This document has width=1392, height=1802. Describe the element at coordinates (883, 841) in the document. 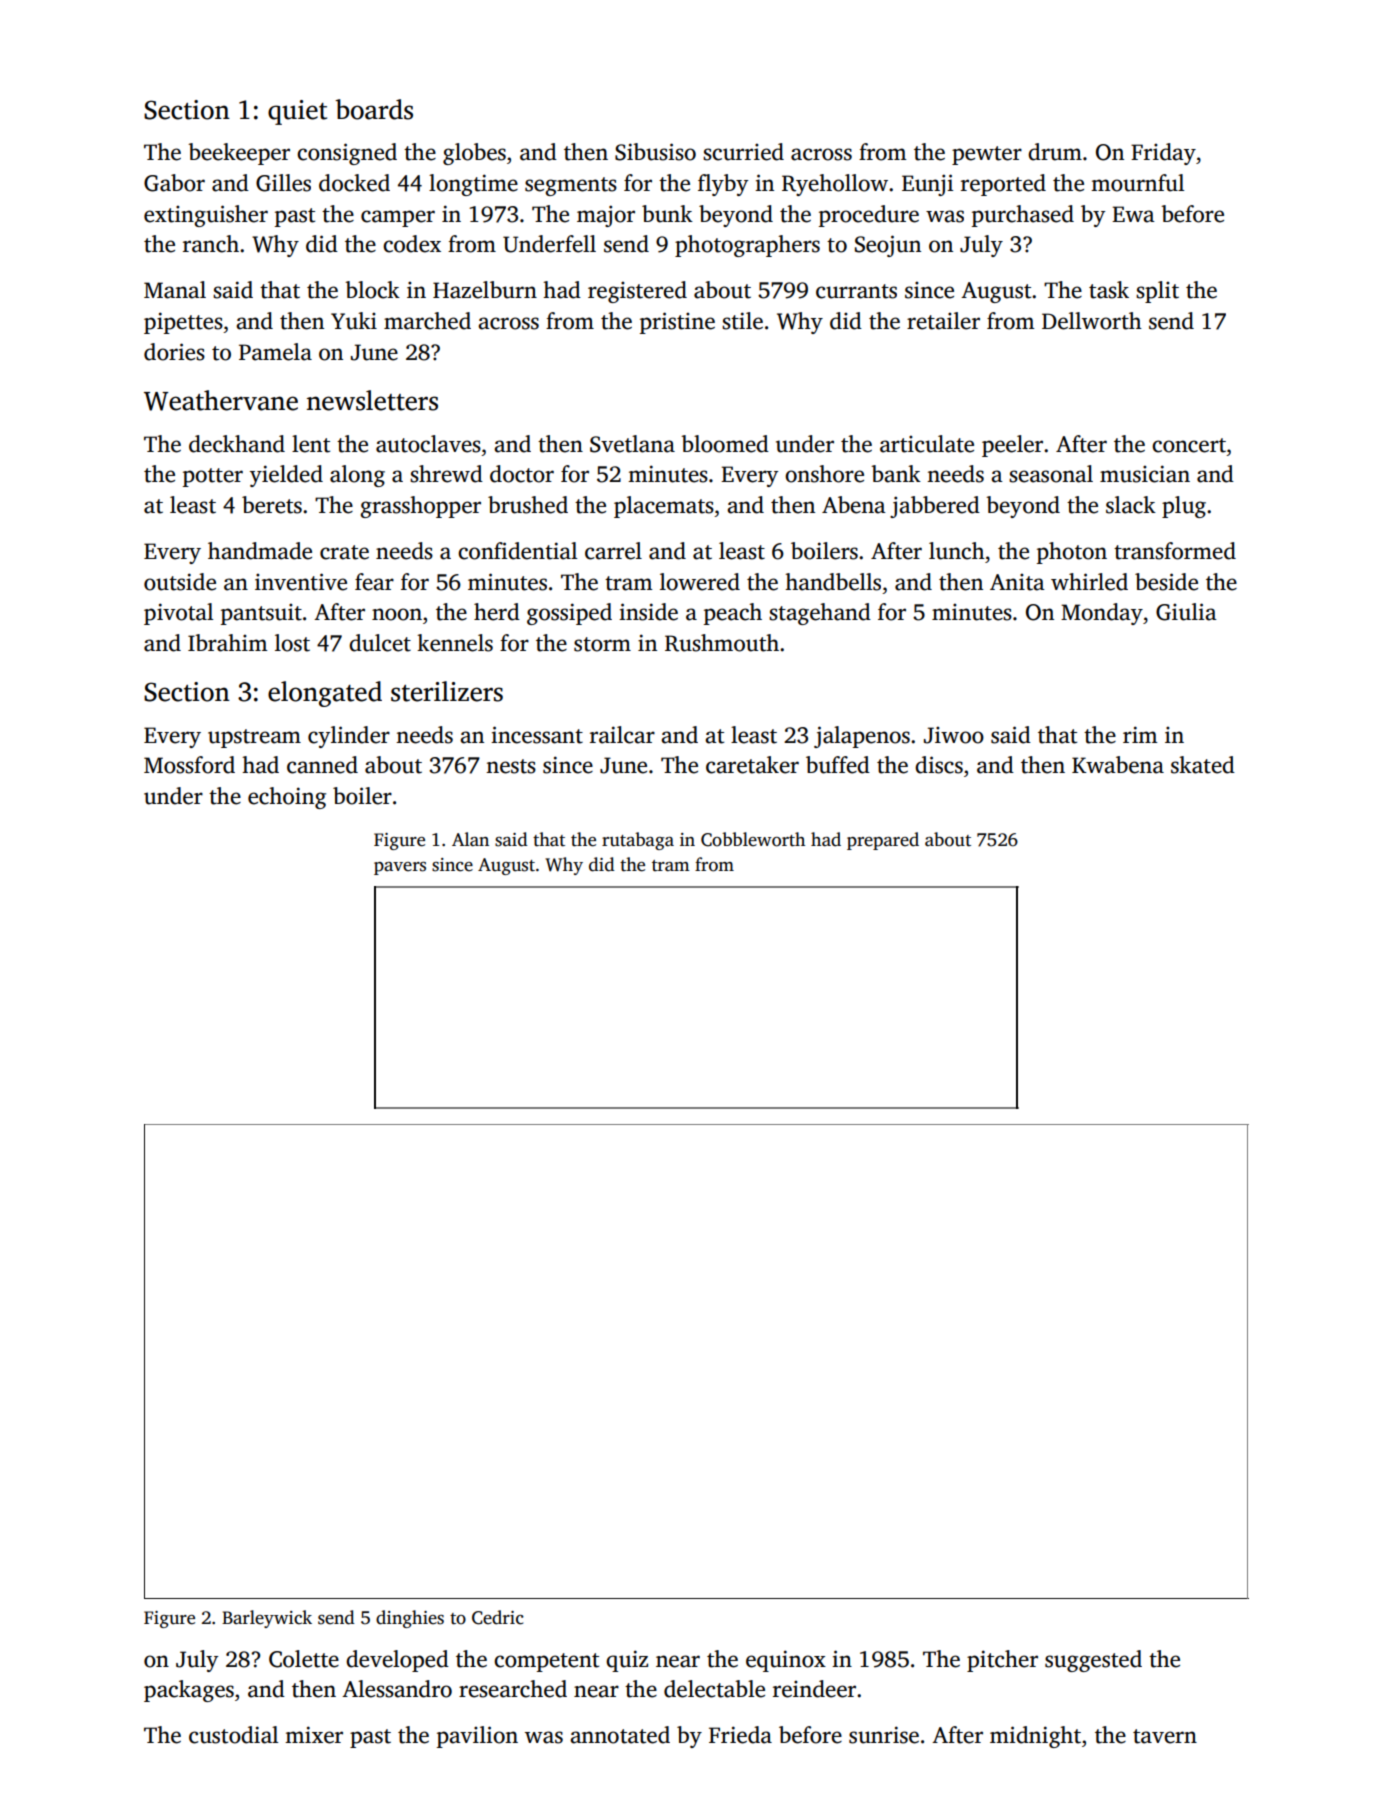

I see `prepared` at that location.
